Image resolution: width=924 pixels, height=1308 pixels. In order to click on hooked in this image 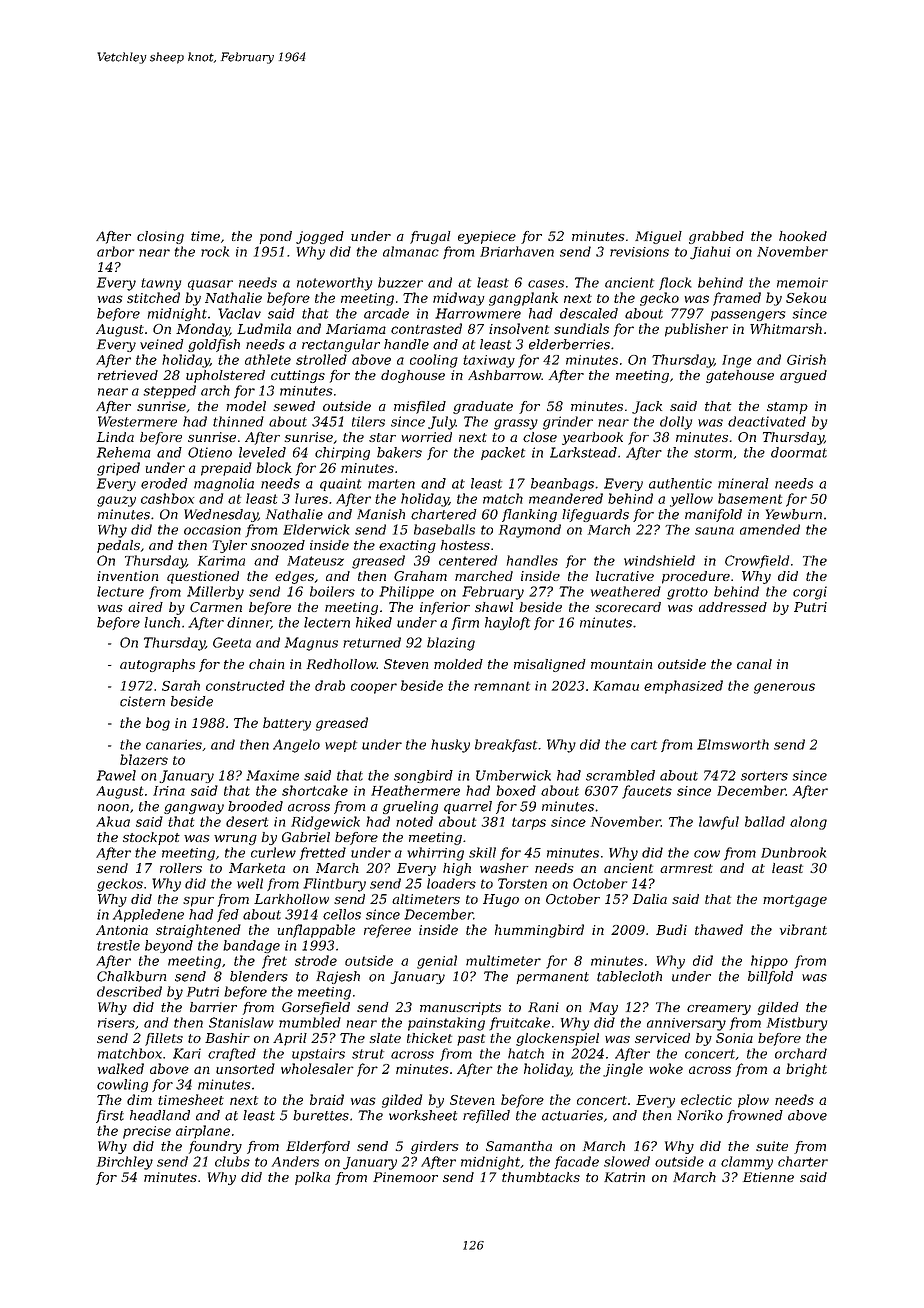, I will do `click(803, 236)`.
